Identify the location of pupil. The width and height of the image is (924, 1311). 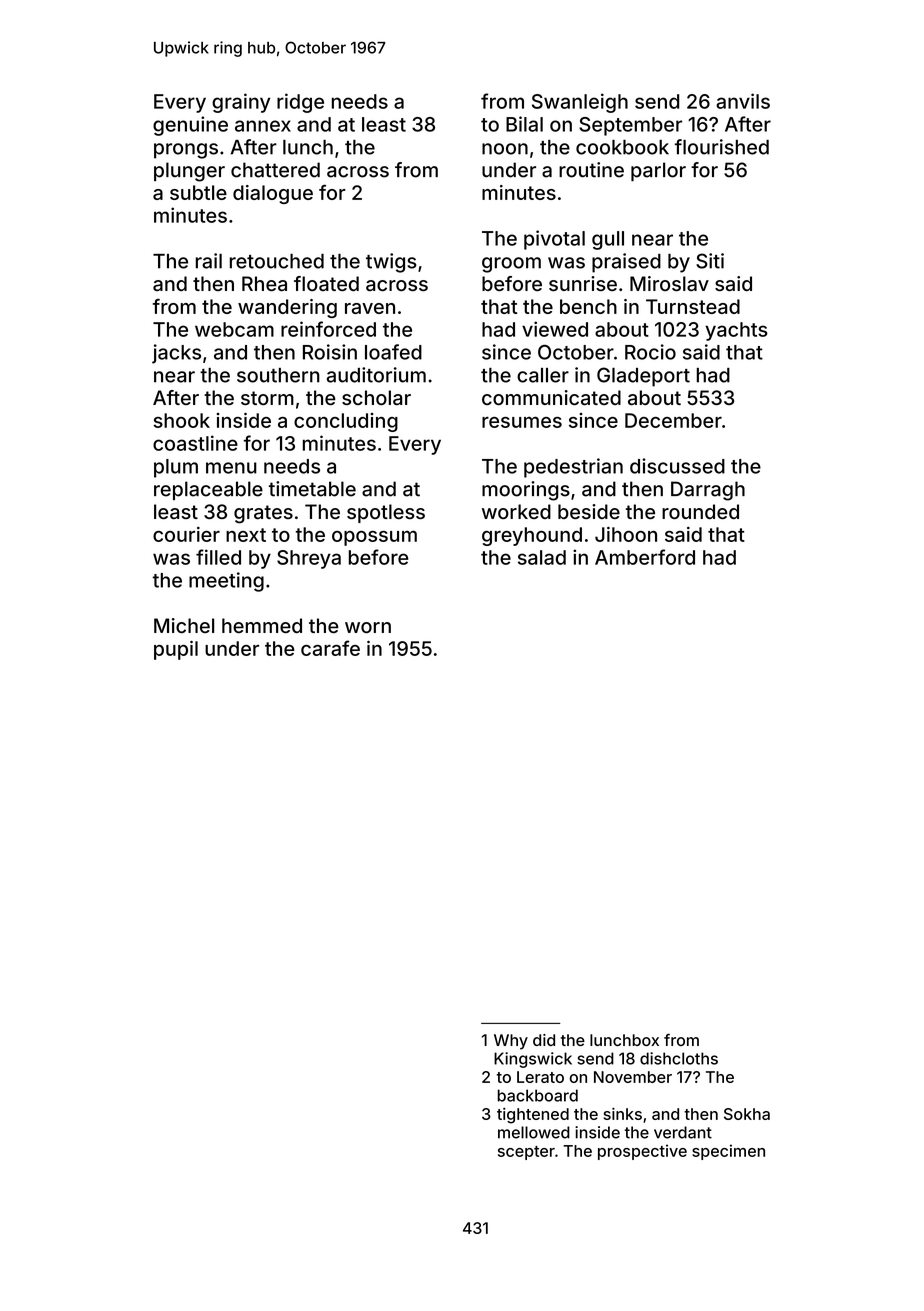
(176, 650).
